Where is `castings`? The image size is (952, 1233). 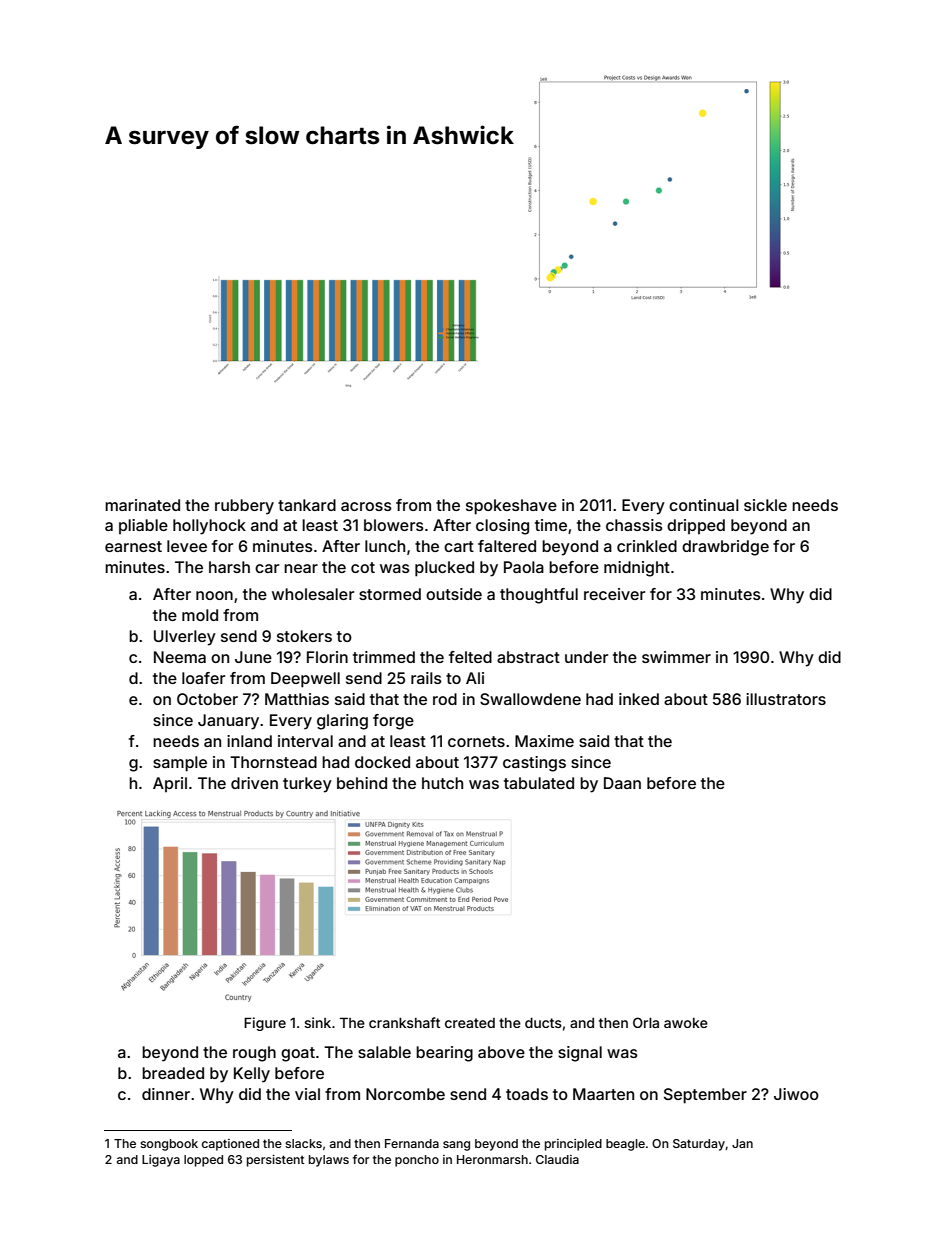 castings is located at coordinates (534, 764).
